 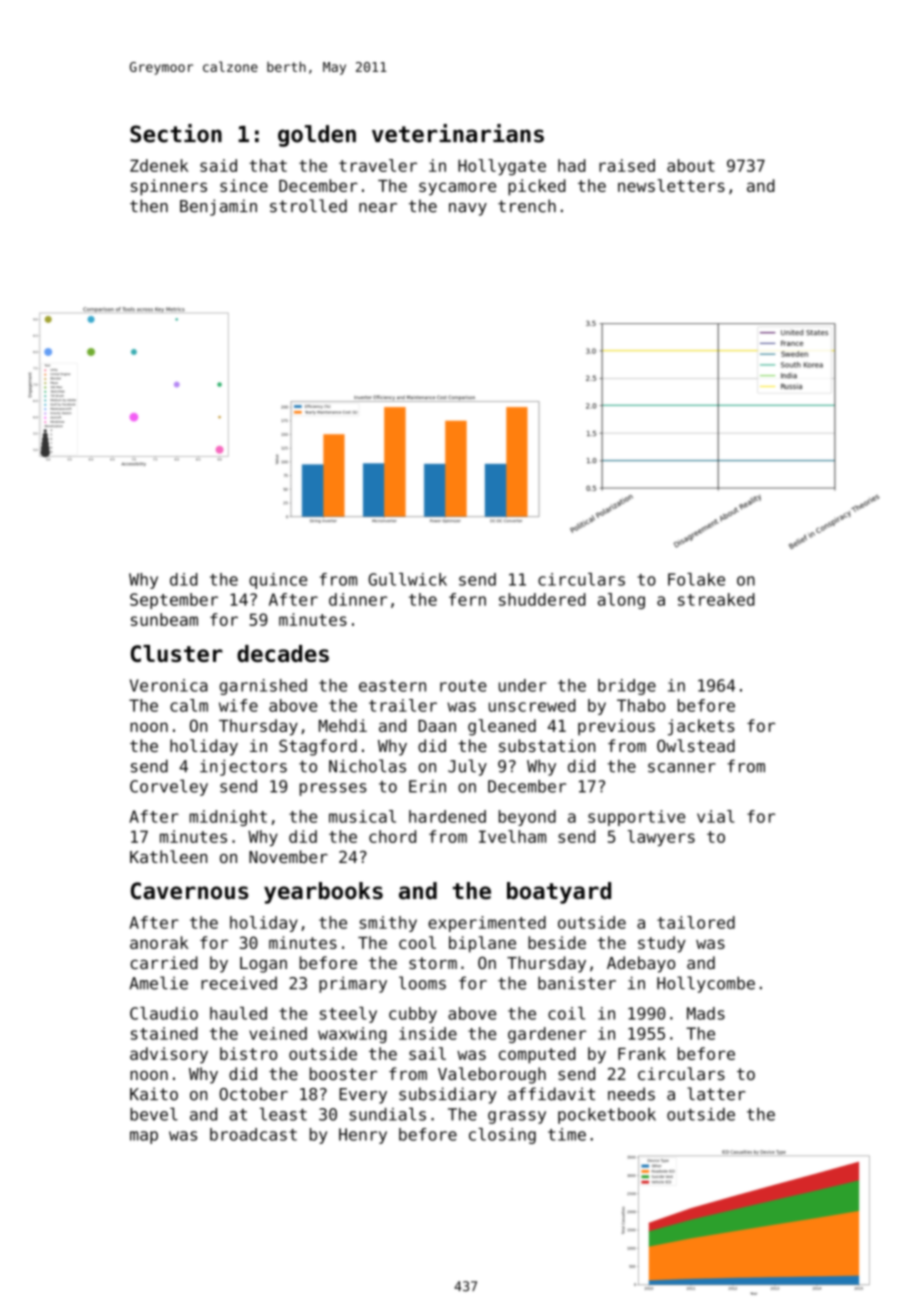 I want to click on since, so click(x=244, y=185).
